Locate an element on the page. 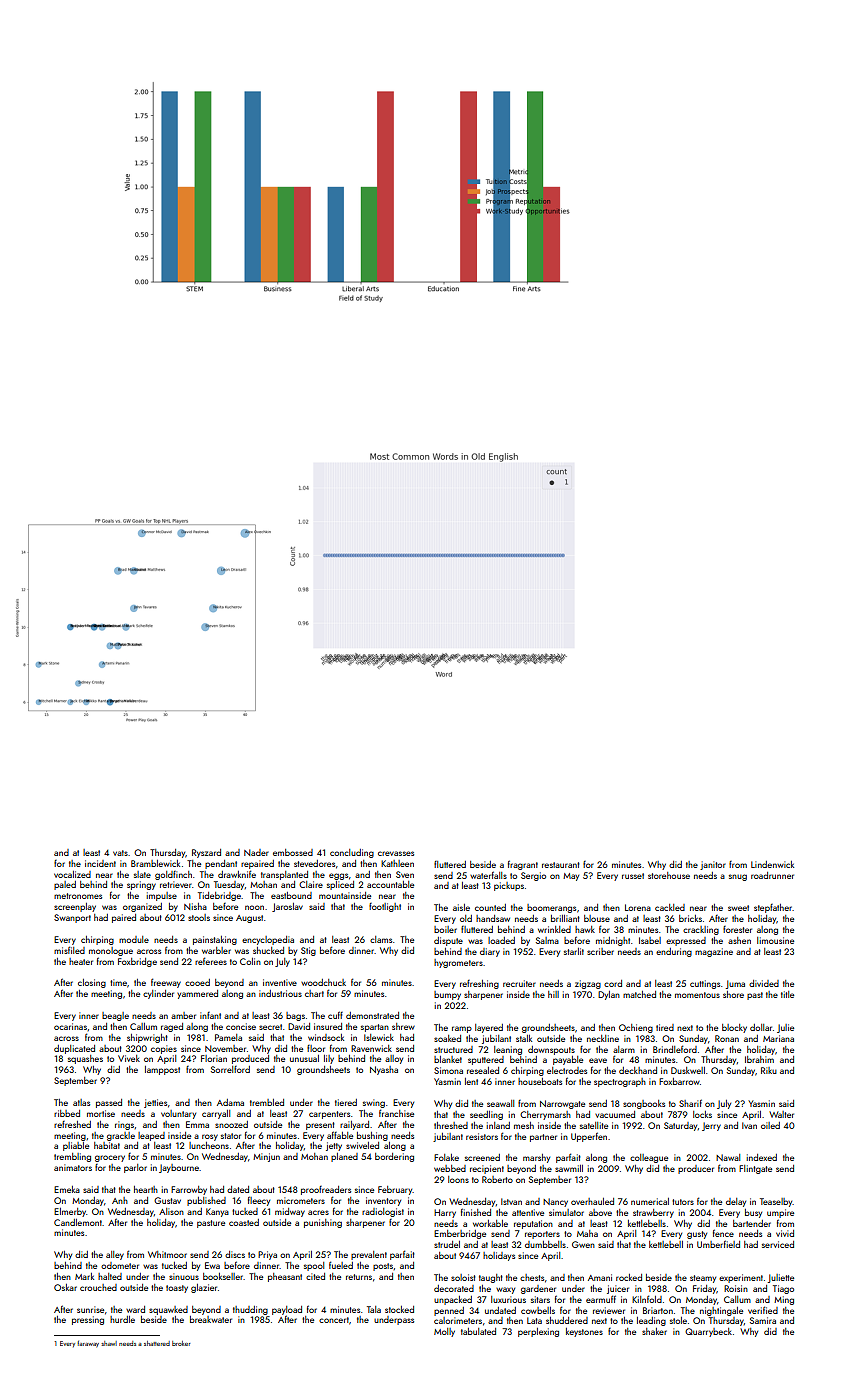  gusty is located at coordinates (697, 1235).
